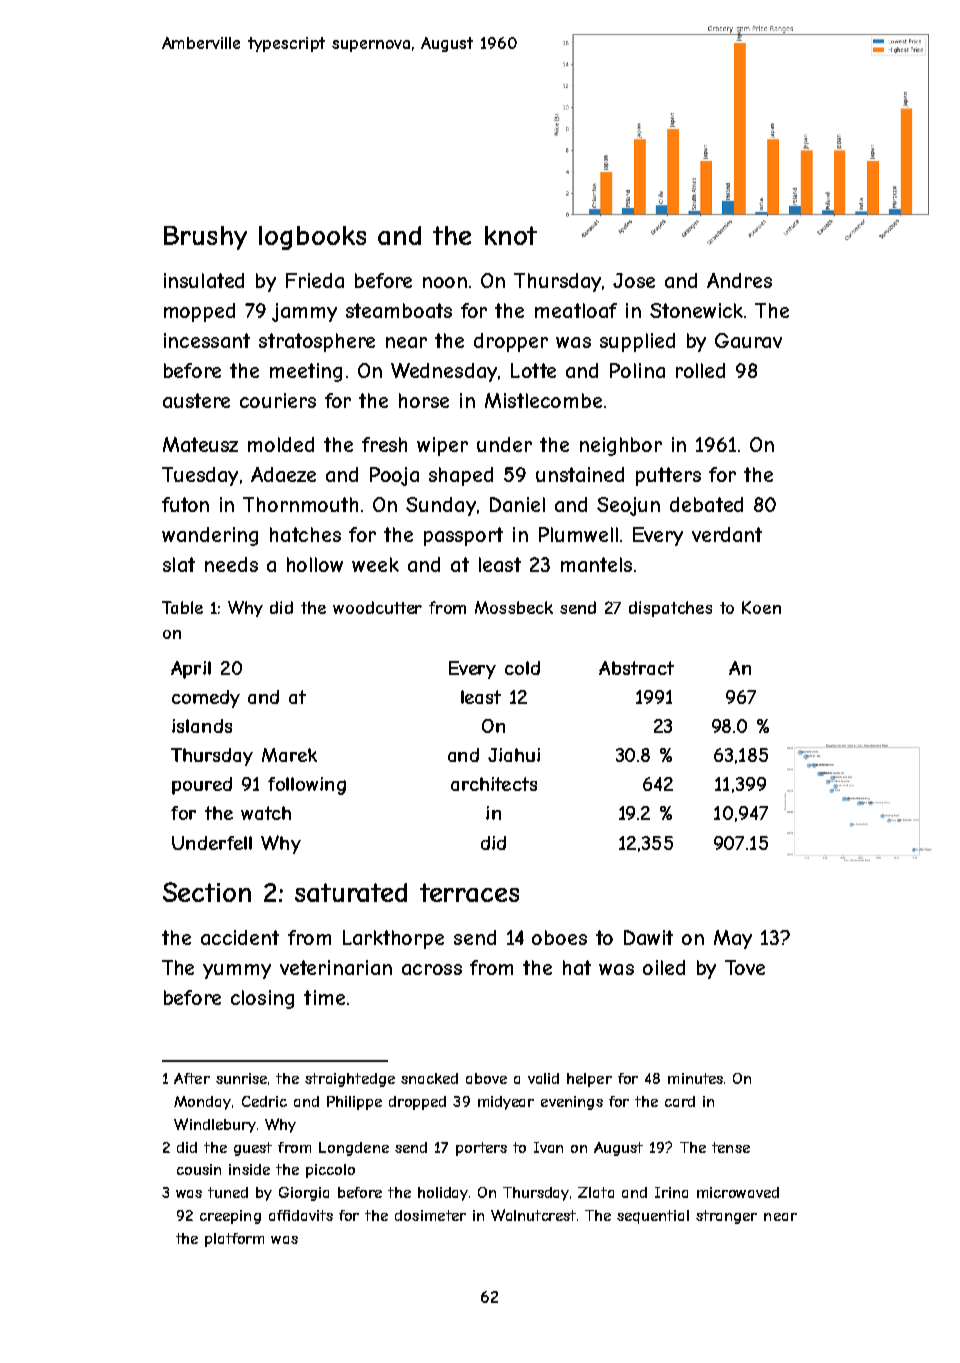 Image resolution: width=960 pixels, height=1363 pixels. I want to click on sunrise, so click(241, 1078).
